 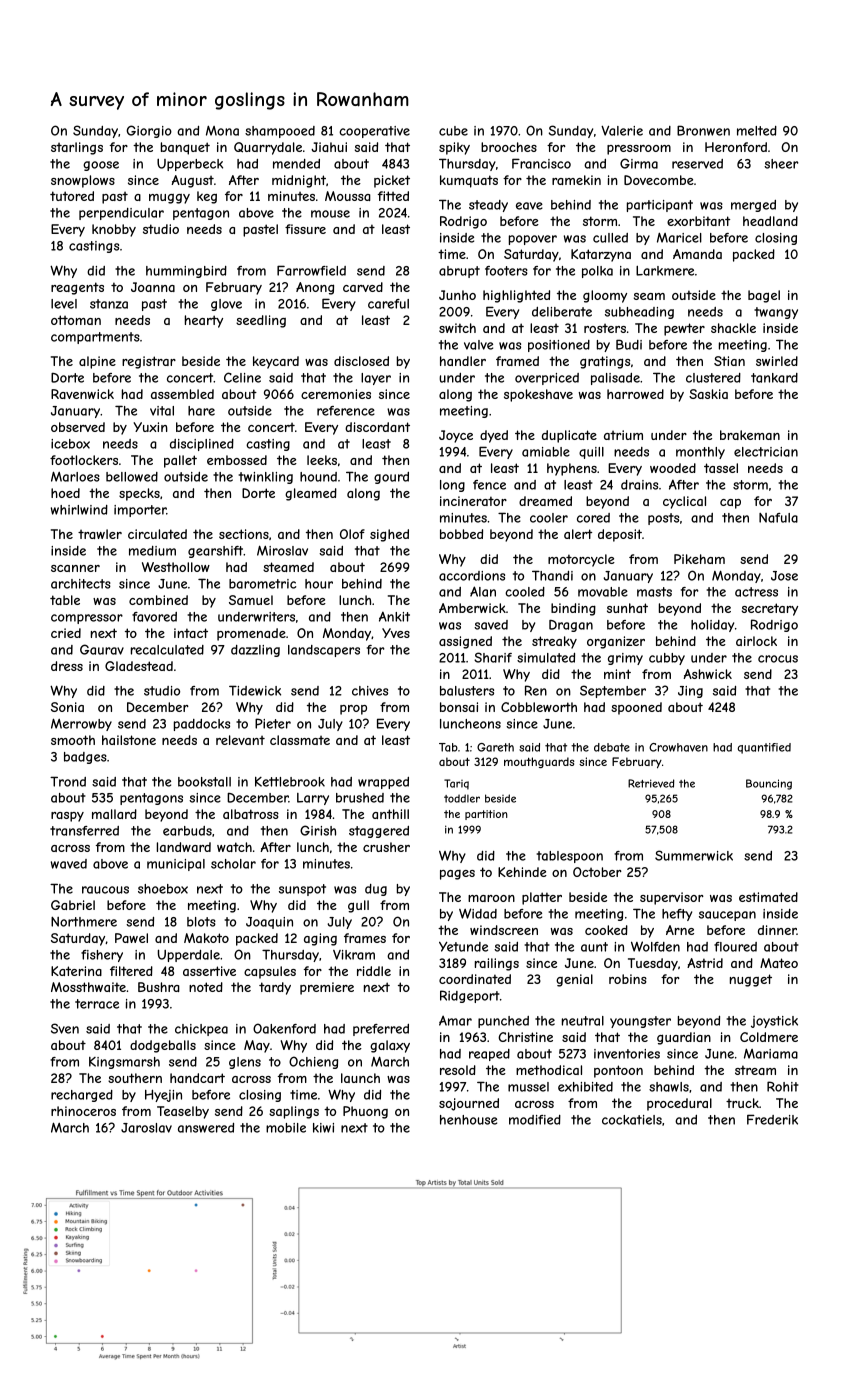 What do you see at coordinates (363, 287) in the document?
I see `carved` at bounding box center [363, 287].
